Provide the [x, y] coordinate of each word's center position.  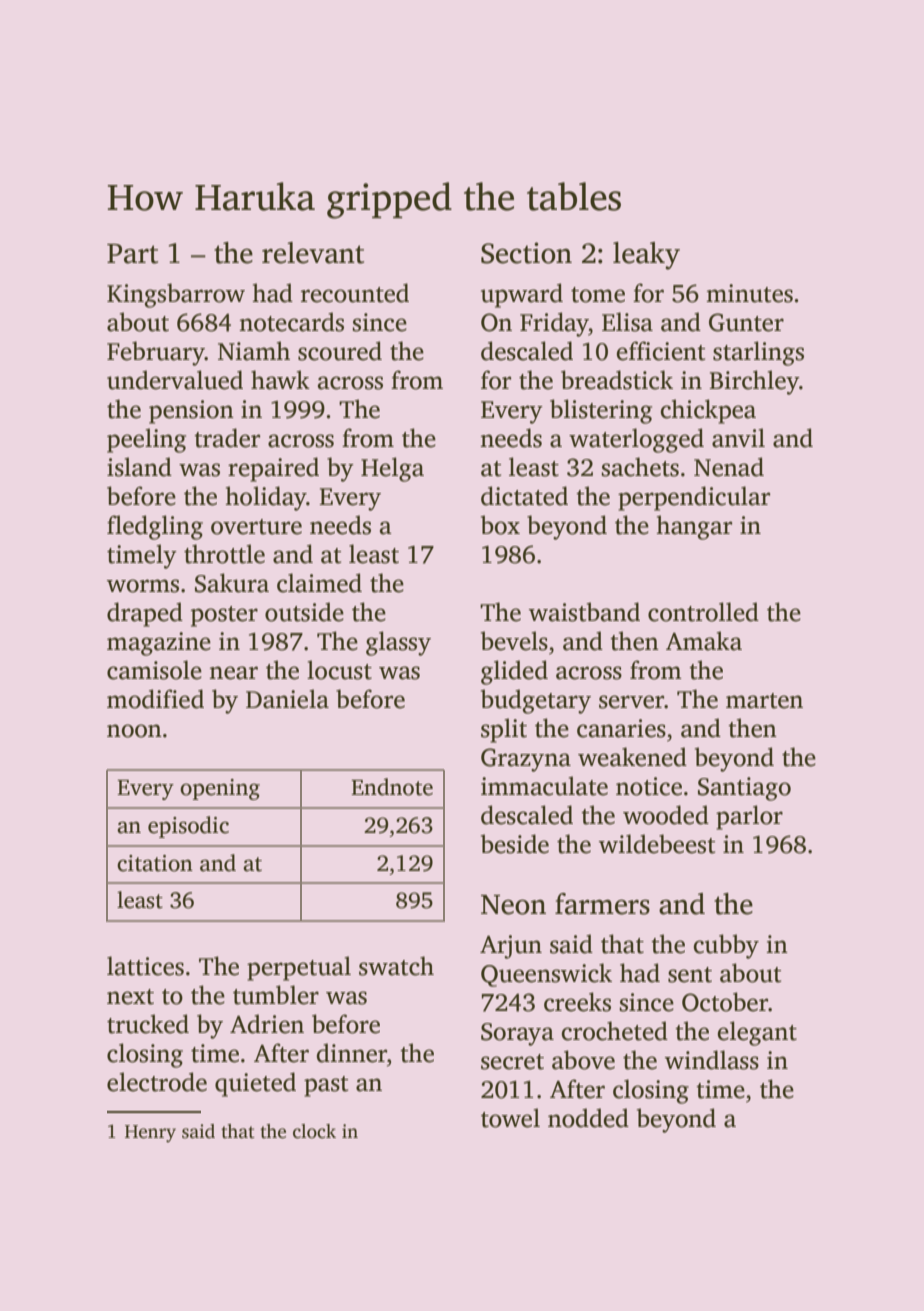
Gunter [746, 322]
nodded [588, 1118]
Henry [150, 1134]
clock [314, 1131]
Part [132, 254]
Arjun [511, 947]
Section [526, 253]
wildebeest [657, 844]
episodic [188, 827]
